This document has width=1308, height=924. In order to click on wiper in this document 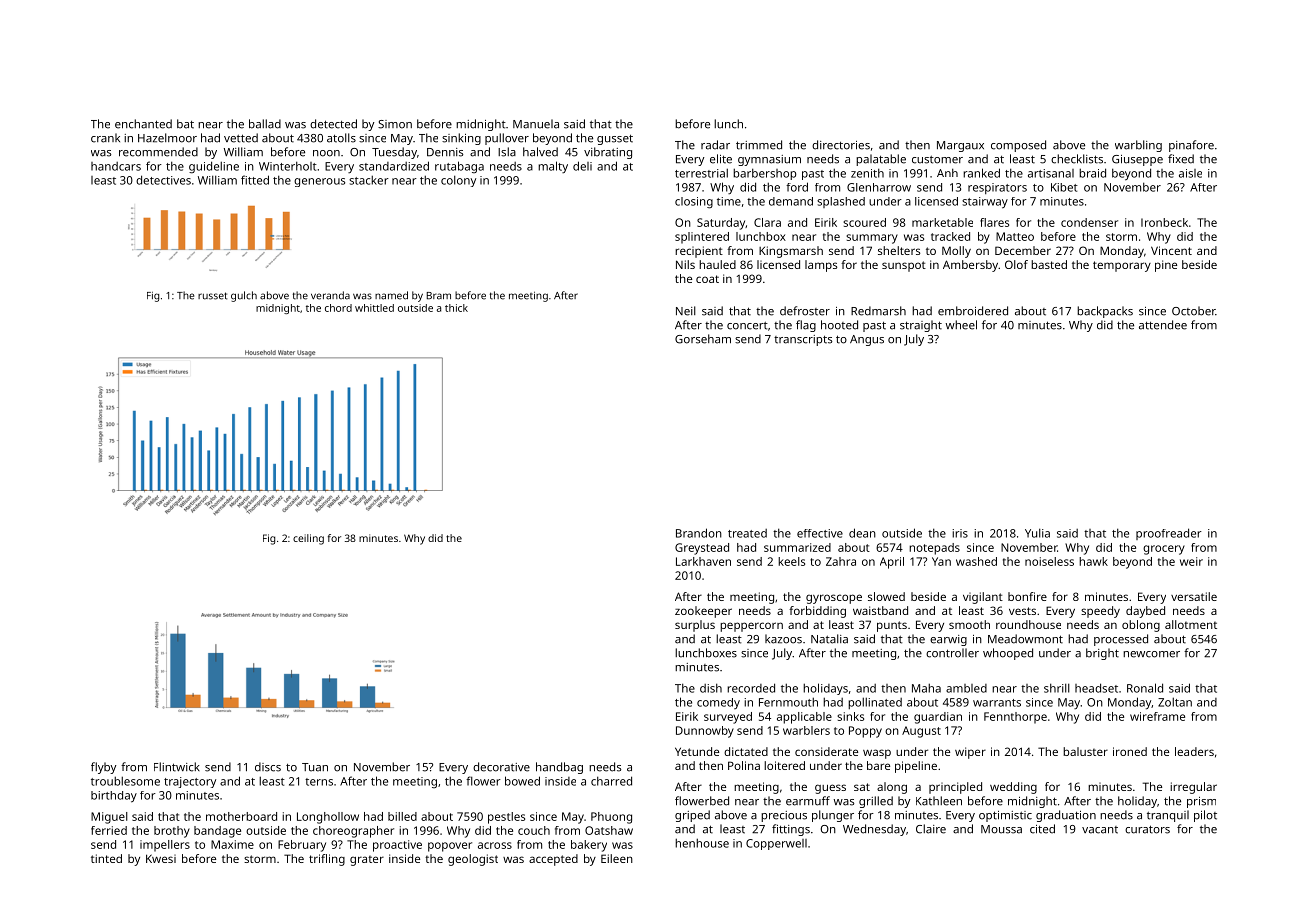, I will do `click(970, 753)`.
